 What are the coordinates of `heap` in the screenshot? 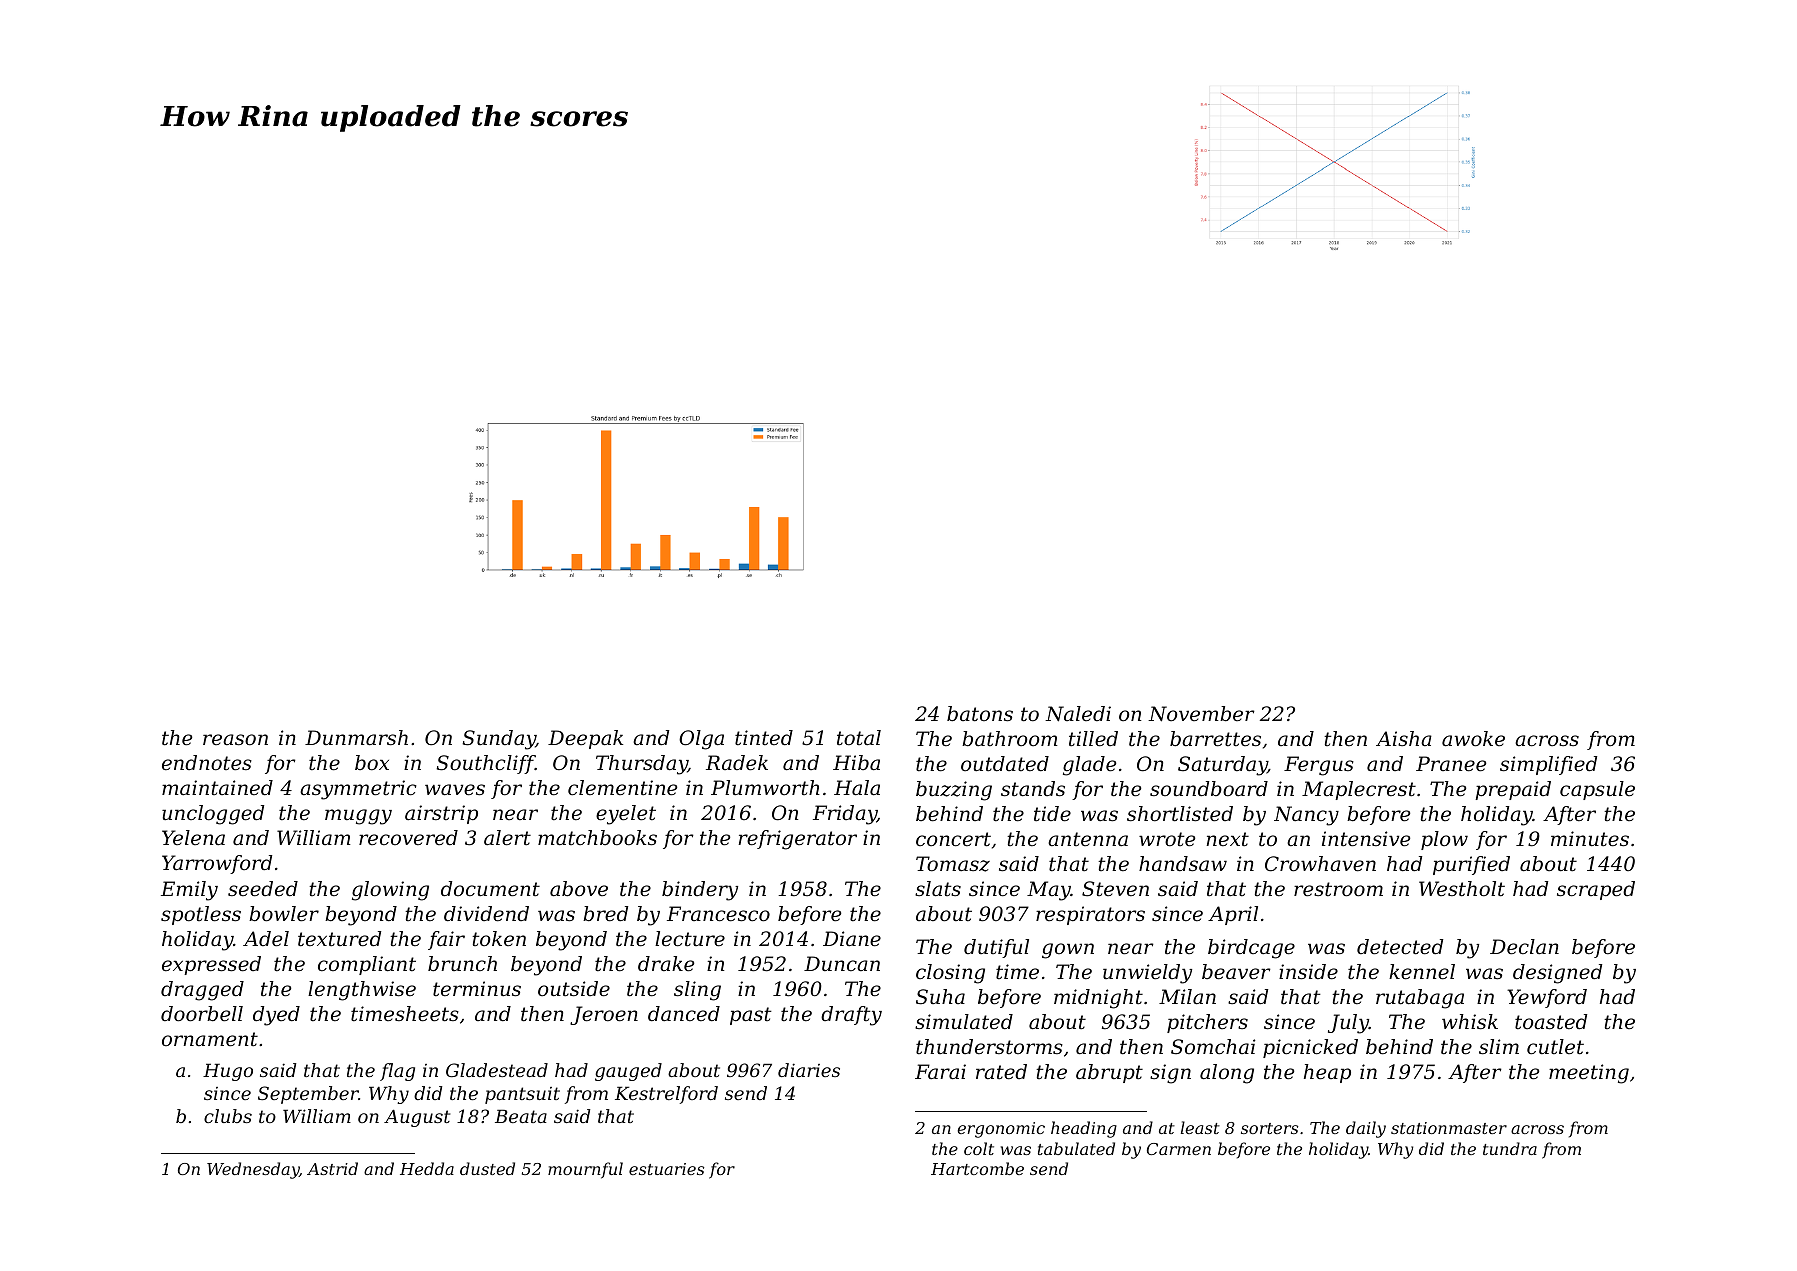 It's located at (1327, 1073).
